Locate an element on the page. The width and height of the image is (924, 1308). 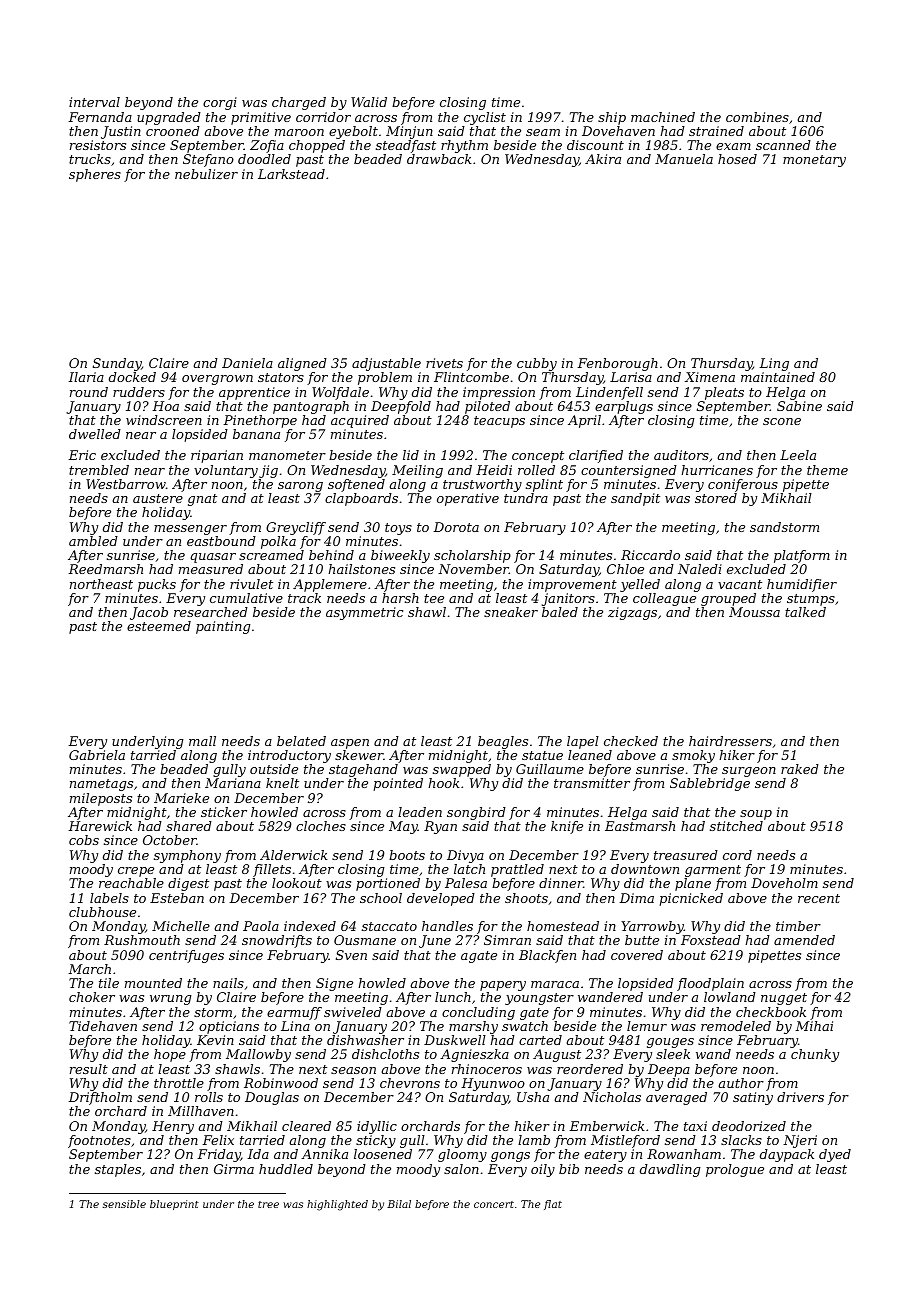
author is located at coordinates (741, 1083).
